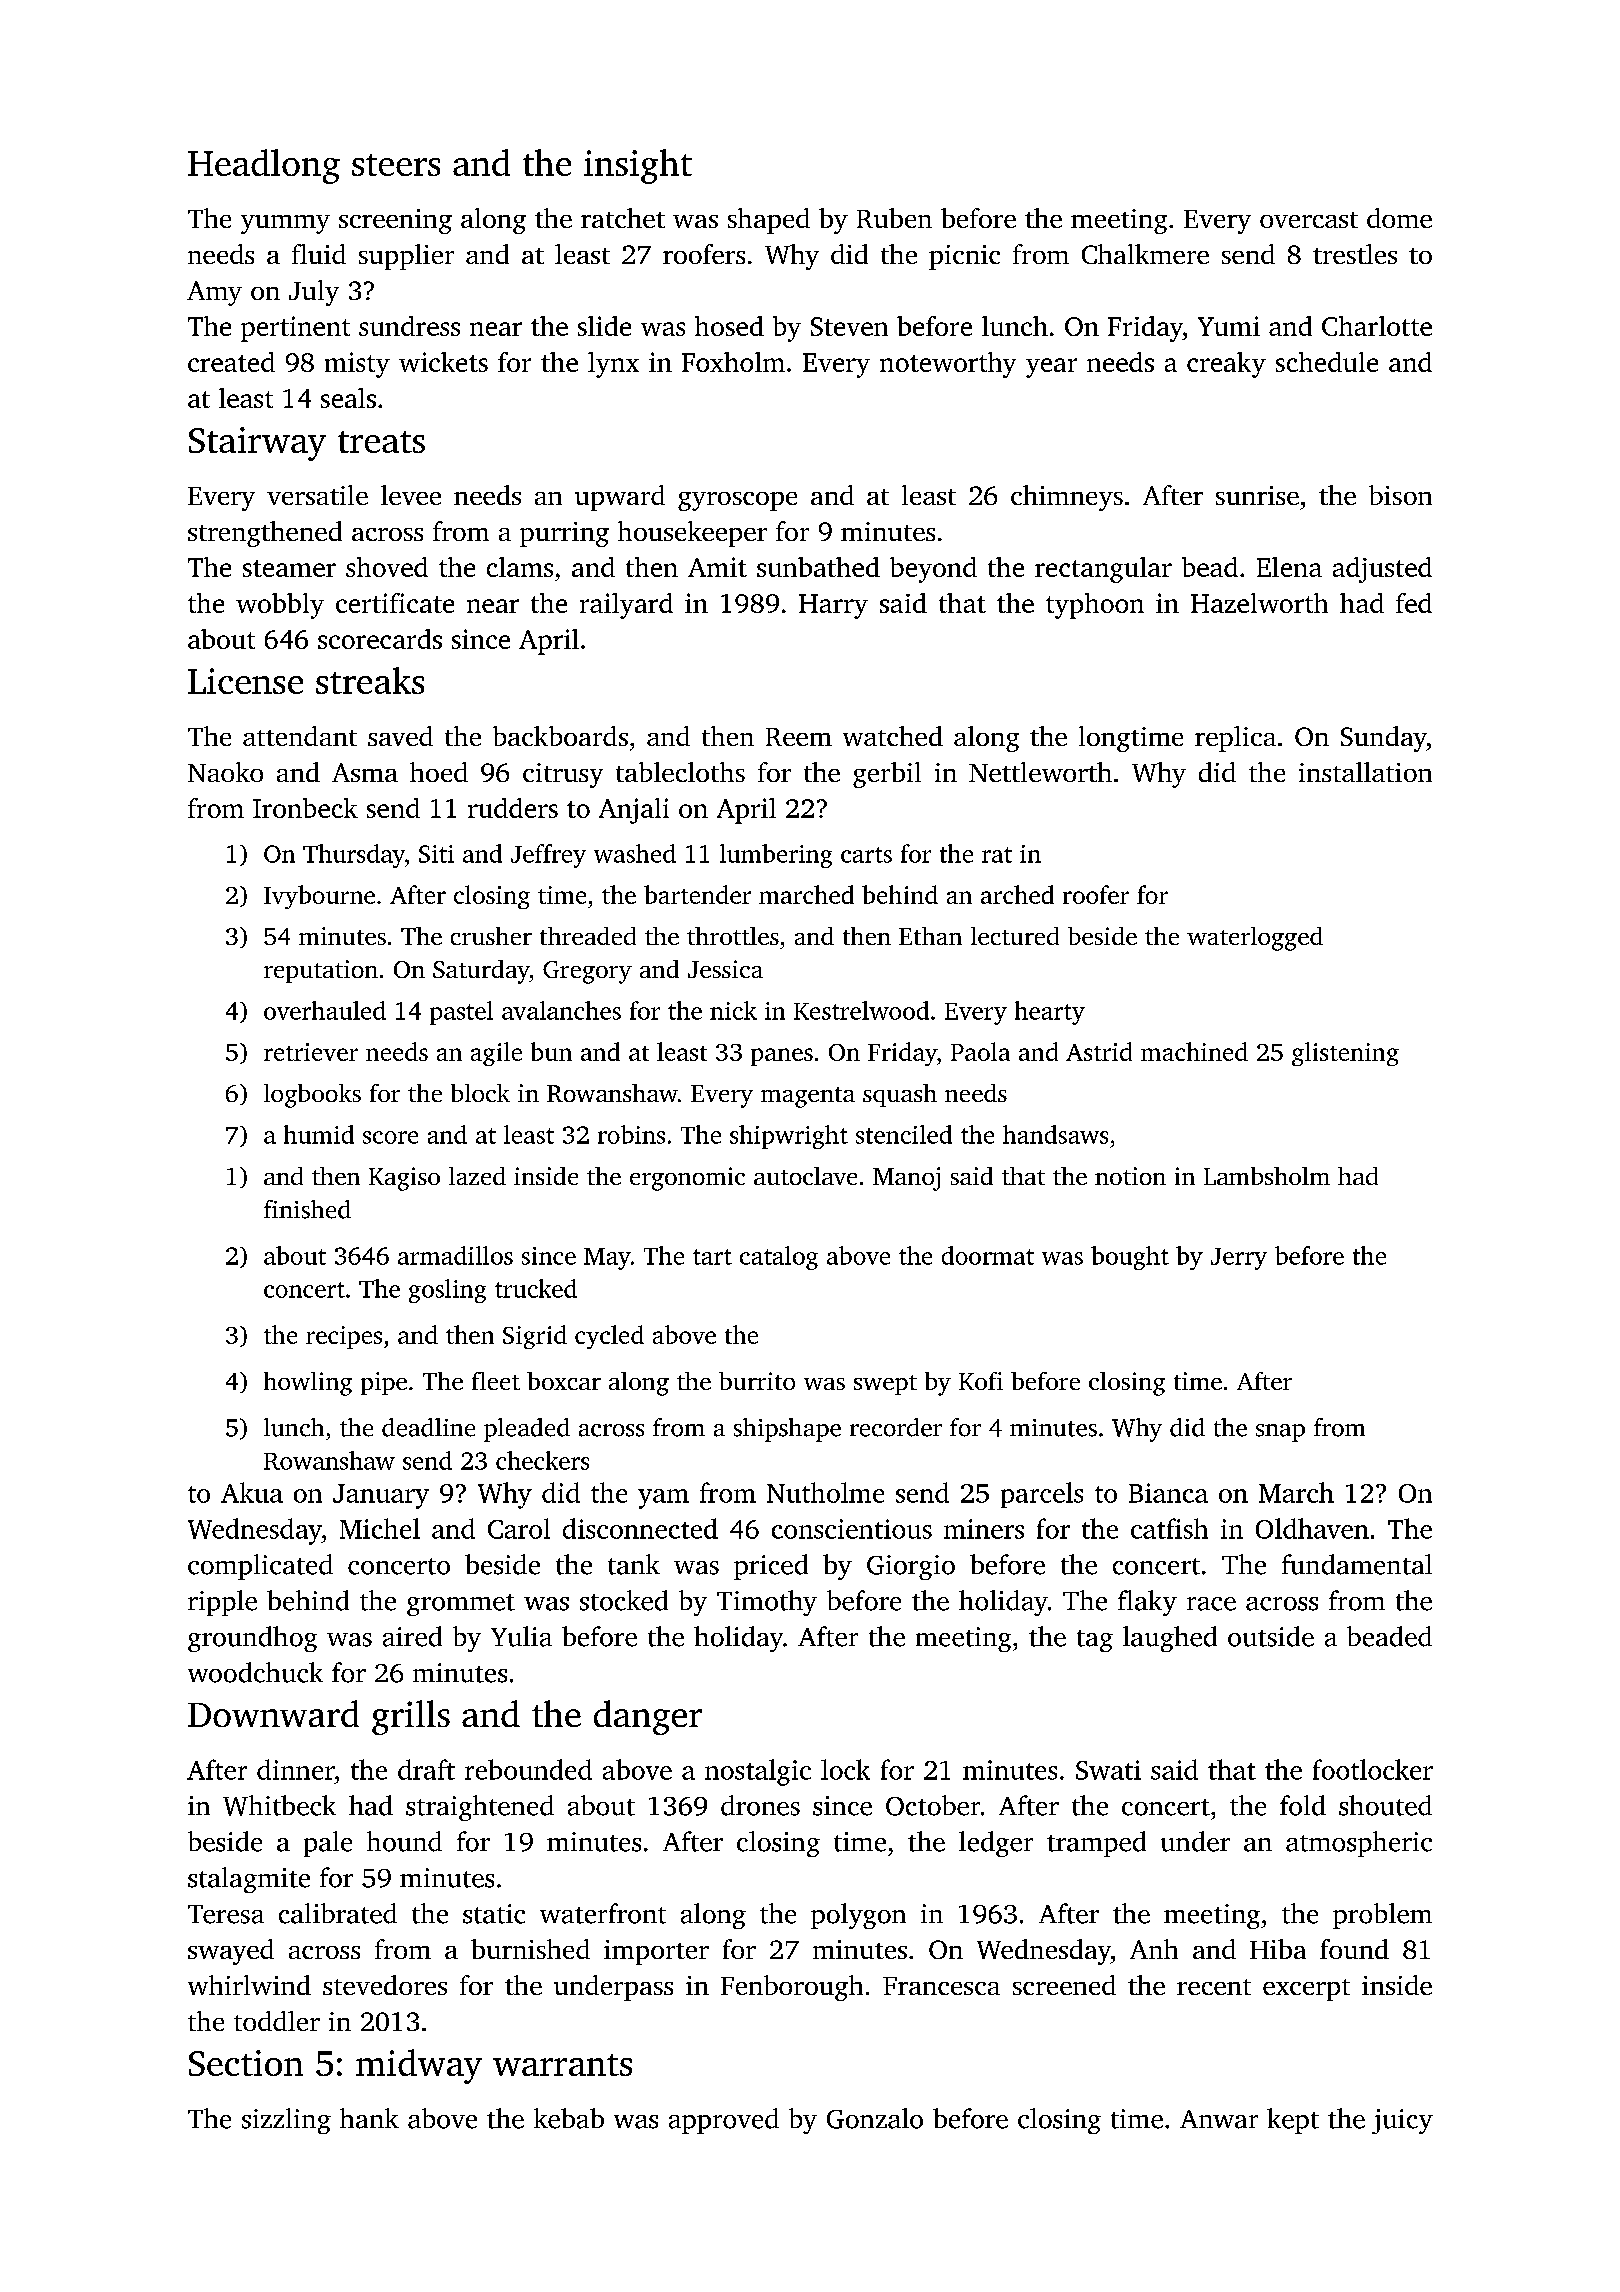 The width and height of the page is (1620, 2292). I want to click on tag, so click(1095, 1641).
